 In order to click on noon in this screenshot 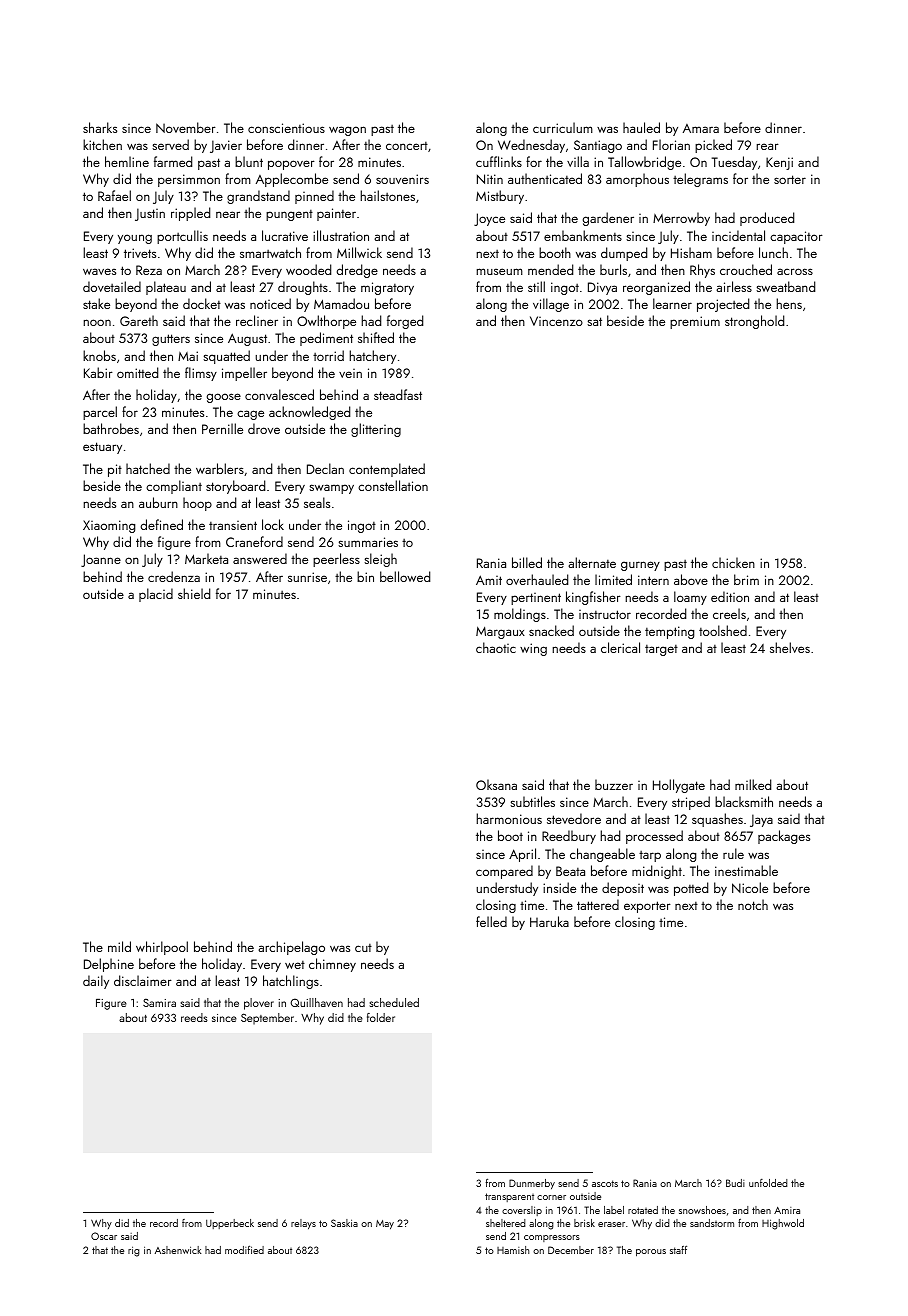, I will do `click(97, 322)`.
